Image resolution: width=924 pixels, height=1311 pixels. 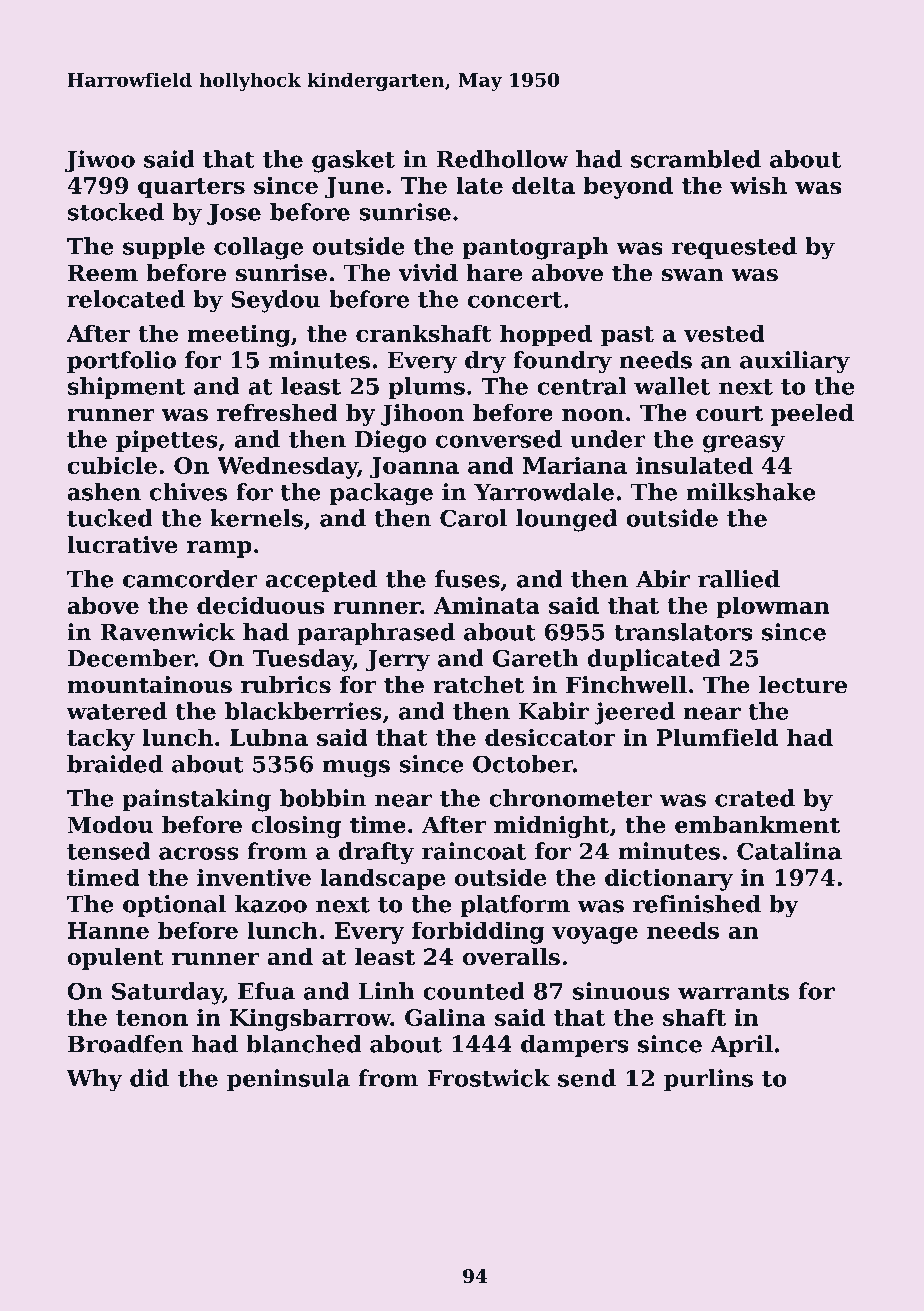 What do you see at coordinates (115, 959) in the screenshot?
I see `opulent` at bounding box center [115, 959].
